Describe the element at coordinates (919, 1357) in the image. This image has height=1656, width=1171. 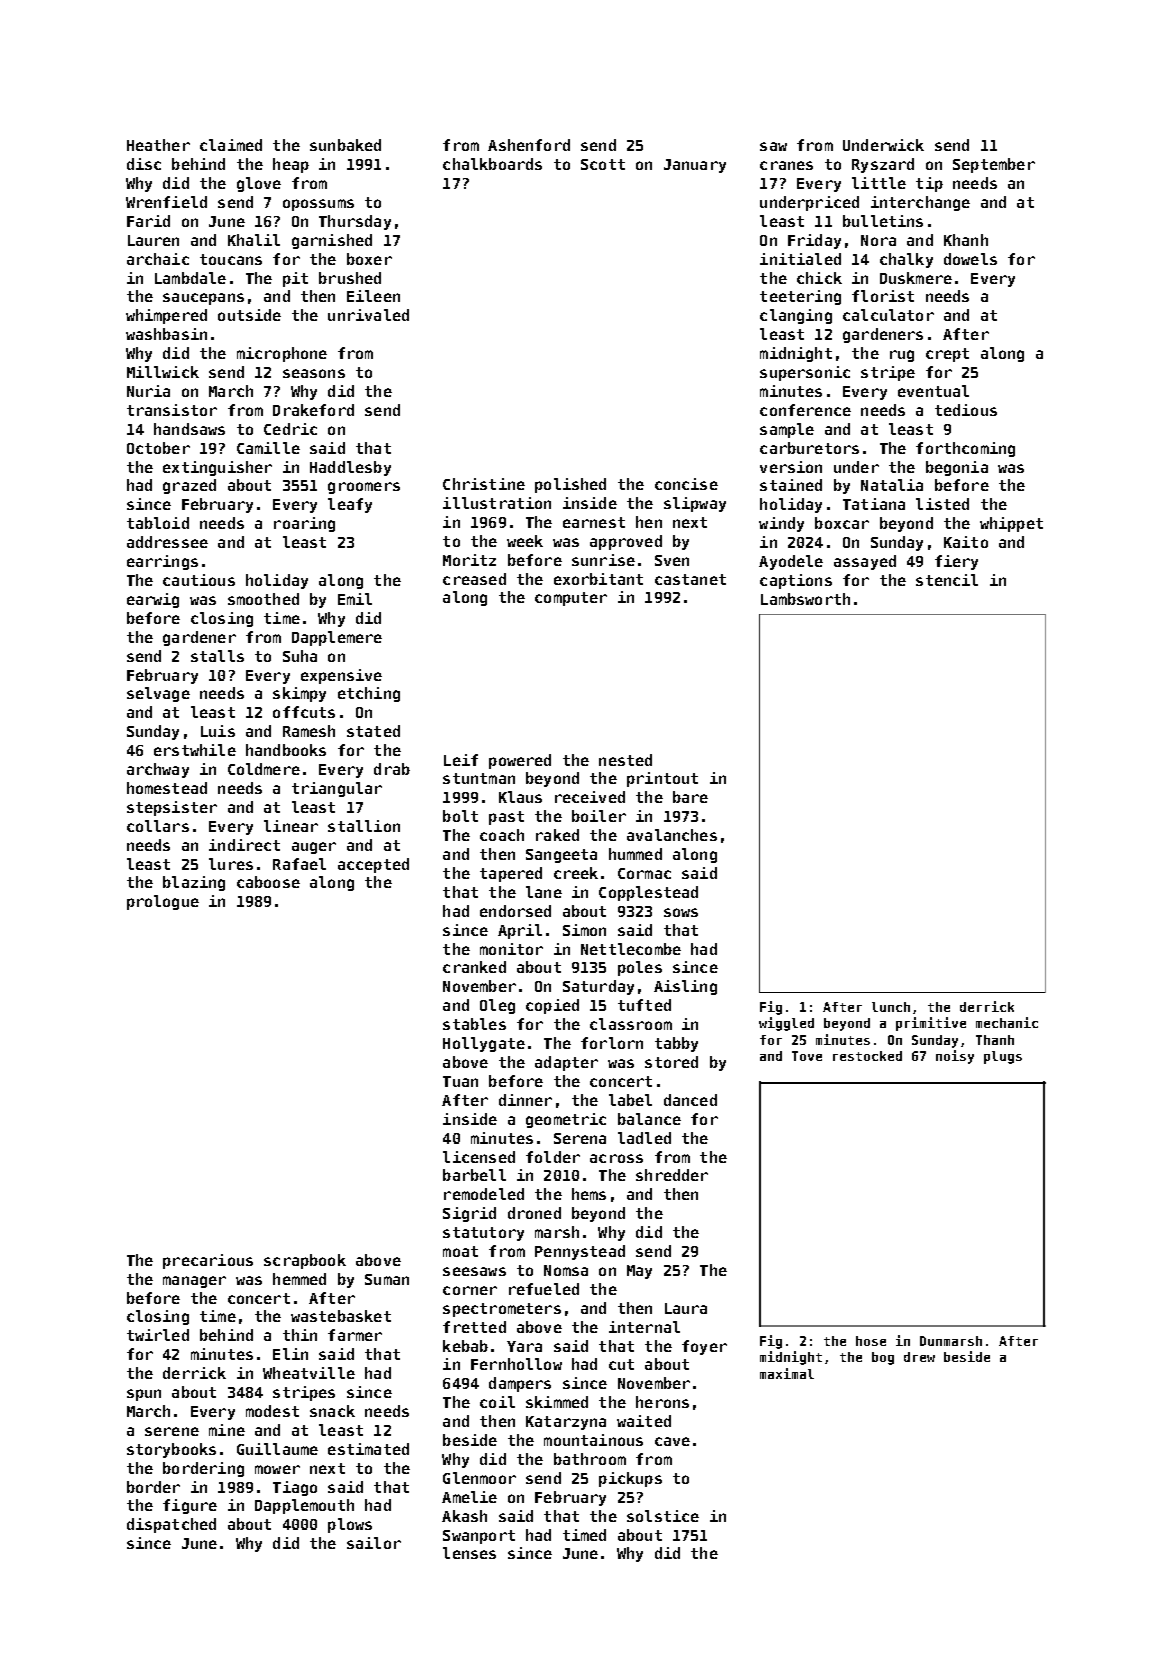
I see `drew` at that location.
